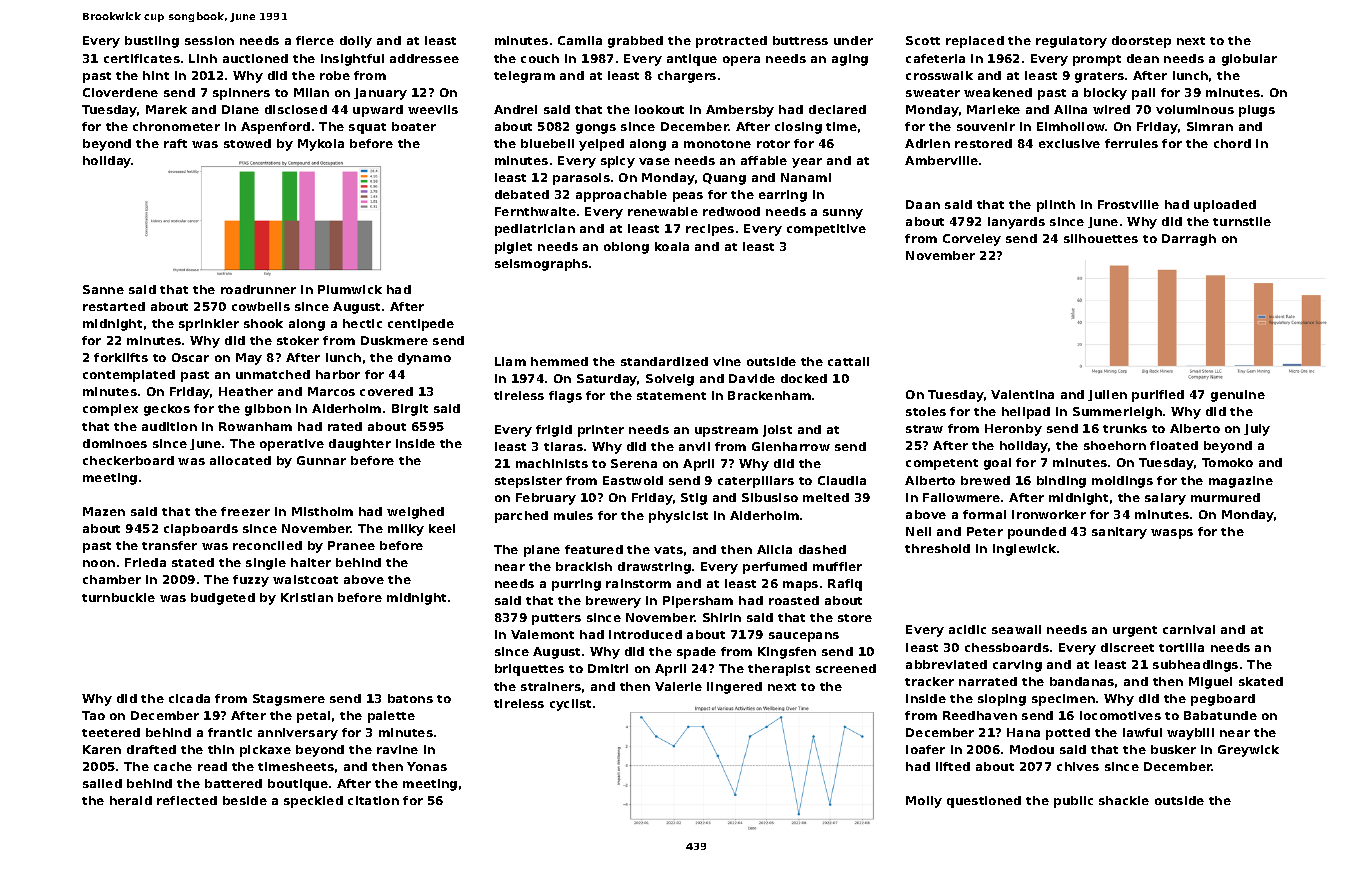 This image has width=1372, height=887. Describe the element at coordinates (556, 619) in the image. I see `putters` at that location.
